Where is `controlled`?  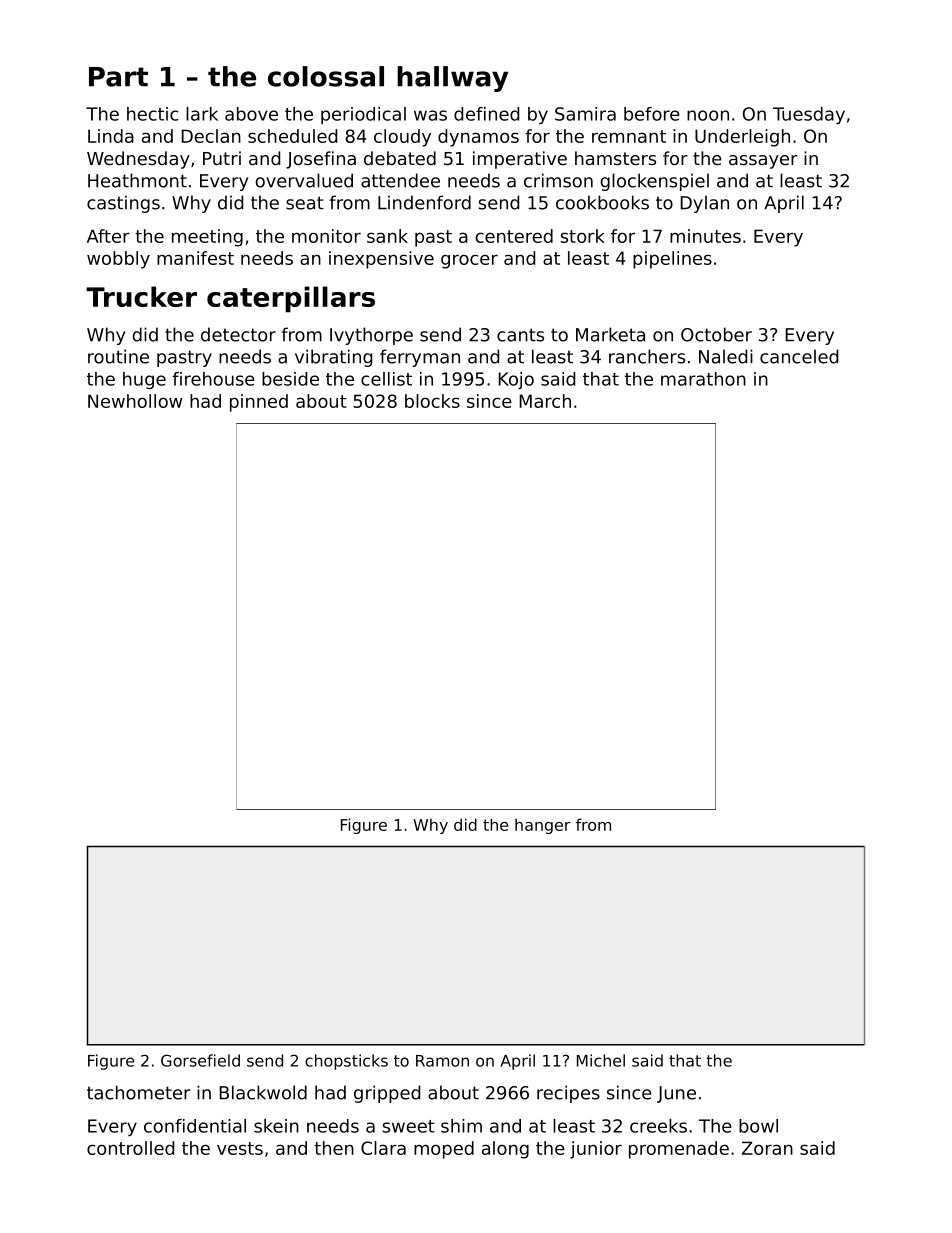
controlled is located at coordinates (130, 1148).
